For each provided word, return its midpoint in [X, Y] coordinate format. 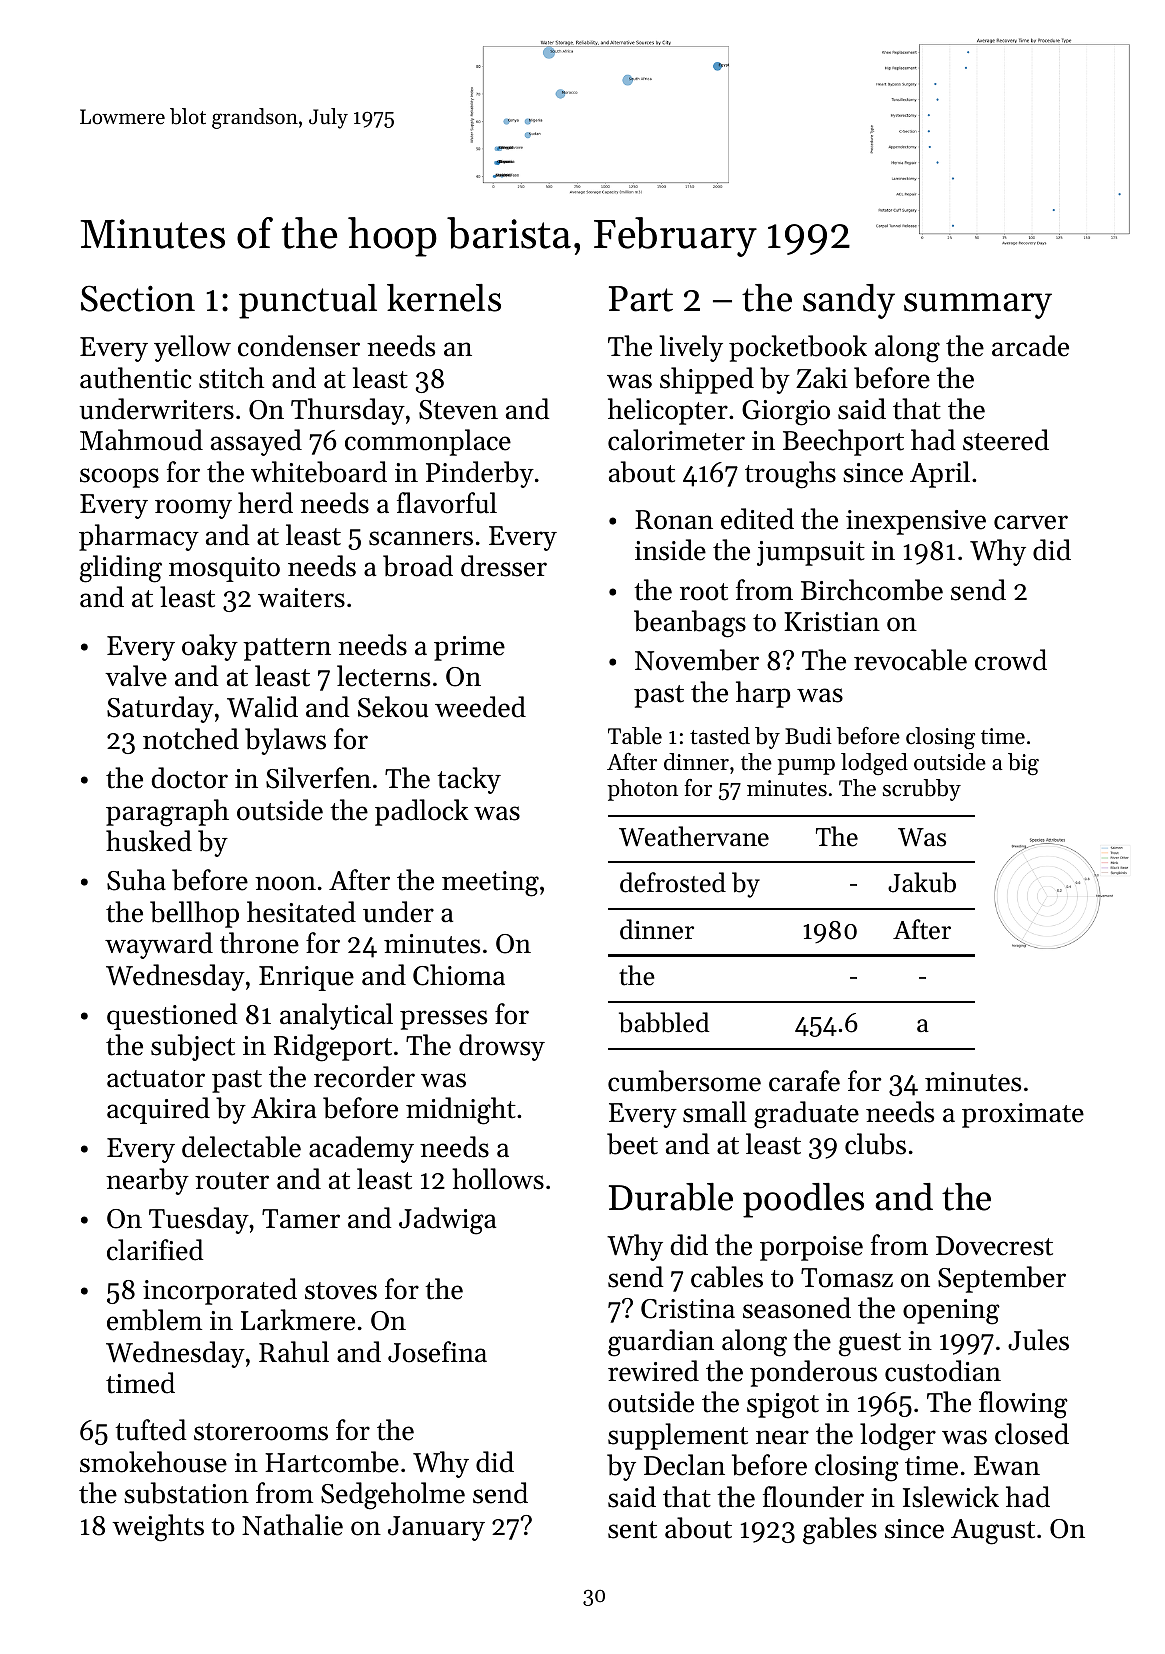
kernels [444, 298]
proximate [1023, 1115]
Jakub [922, 882]
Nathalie [292, 1525]
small [715, 1112]
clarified [155, 1250]
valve [136, 676]
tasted [720, 736]
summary [978, 306]
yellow [192, 348]
